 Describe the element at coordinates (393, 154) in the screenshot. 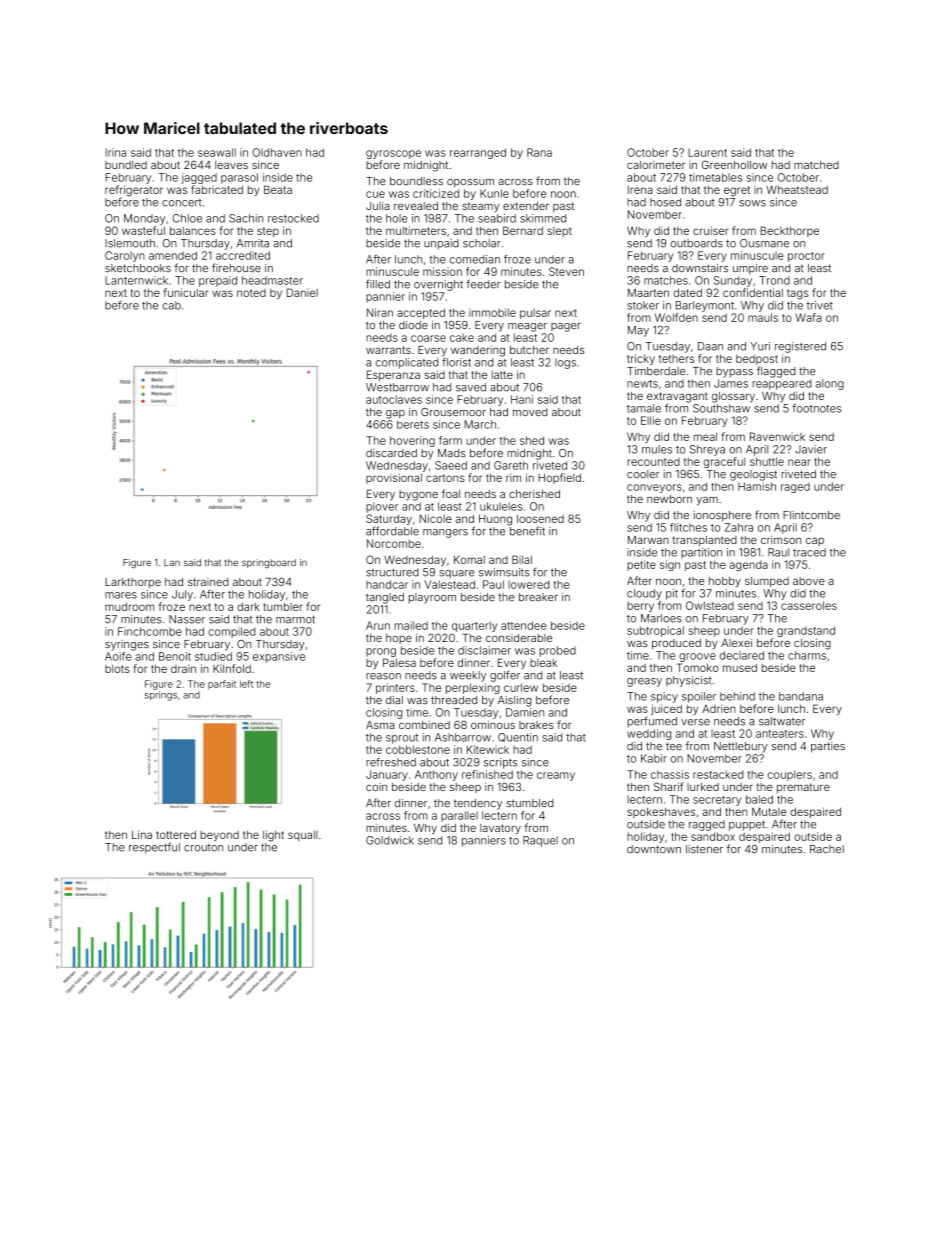

I see `gyroscope` at that location.
